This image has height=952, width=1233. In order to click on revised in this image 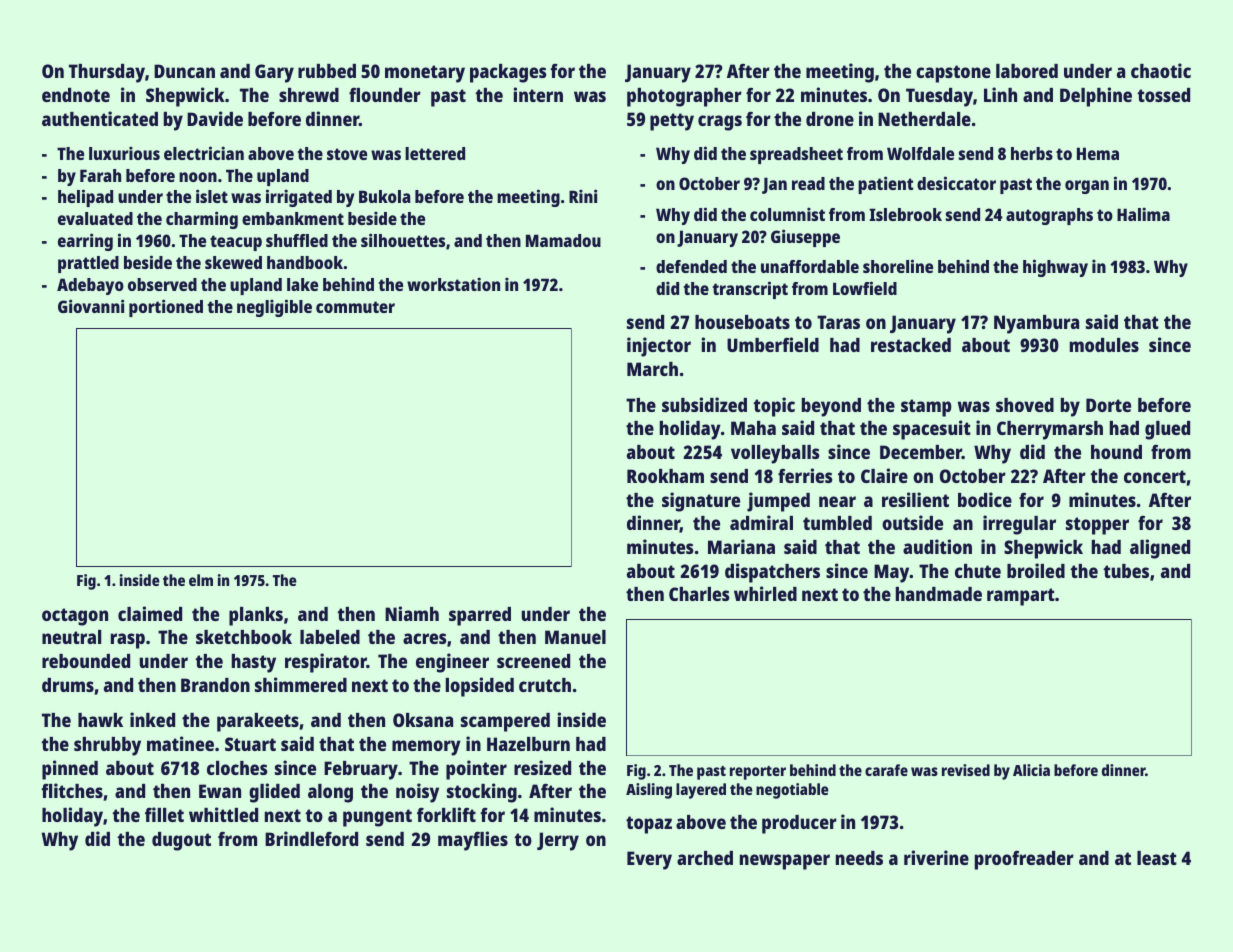, I will do `click(966, 770)`.
